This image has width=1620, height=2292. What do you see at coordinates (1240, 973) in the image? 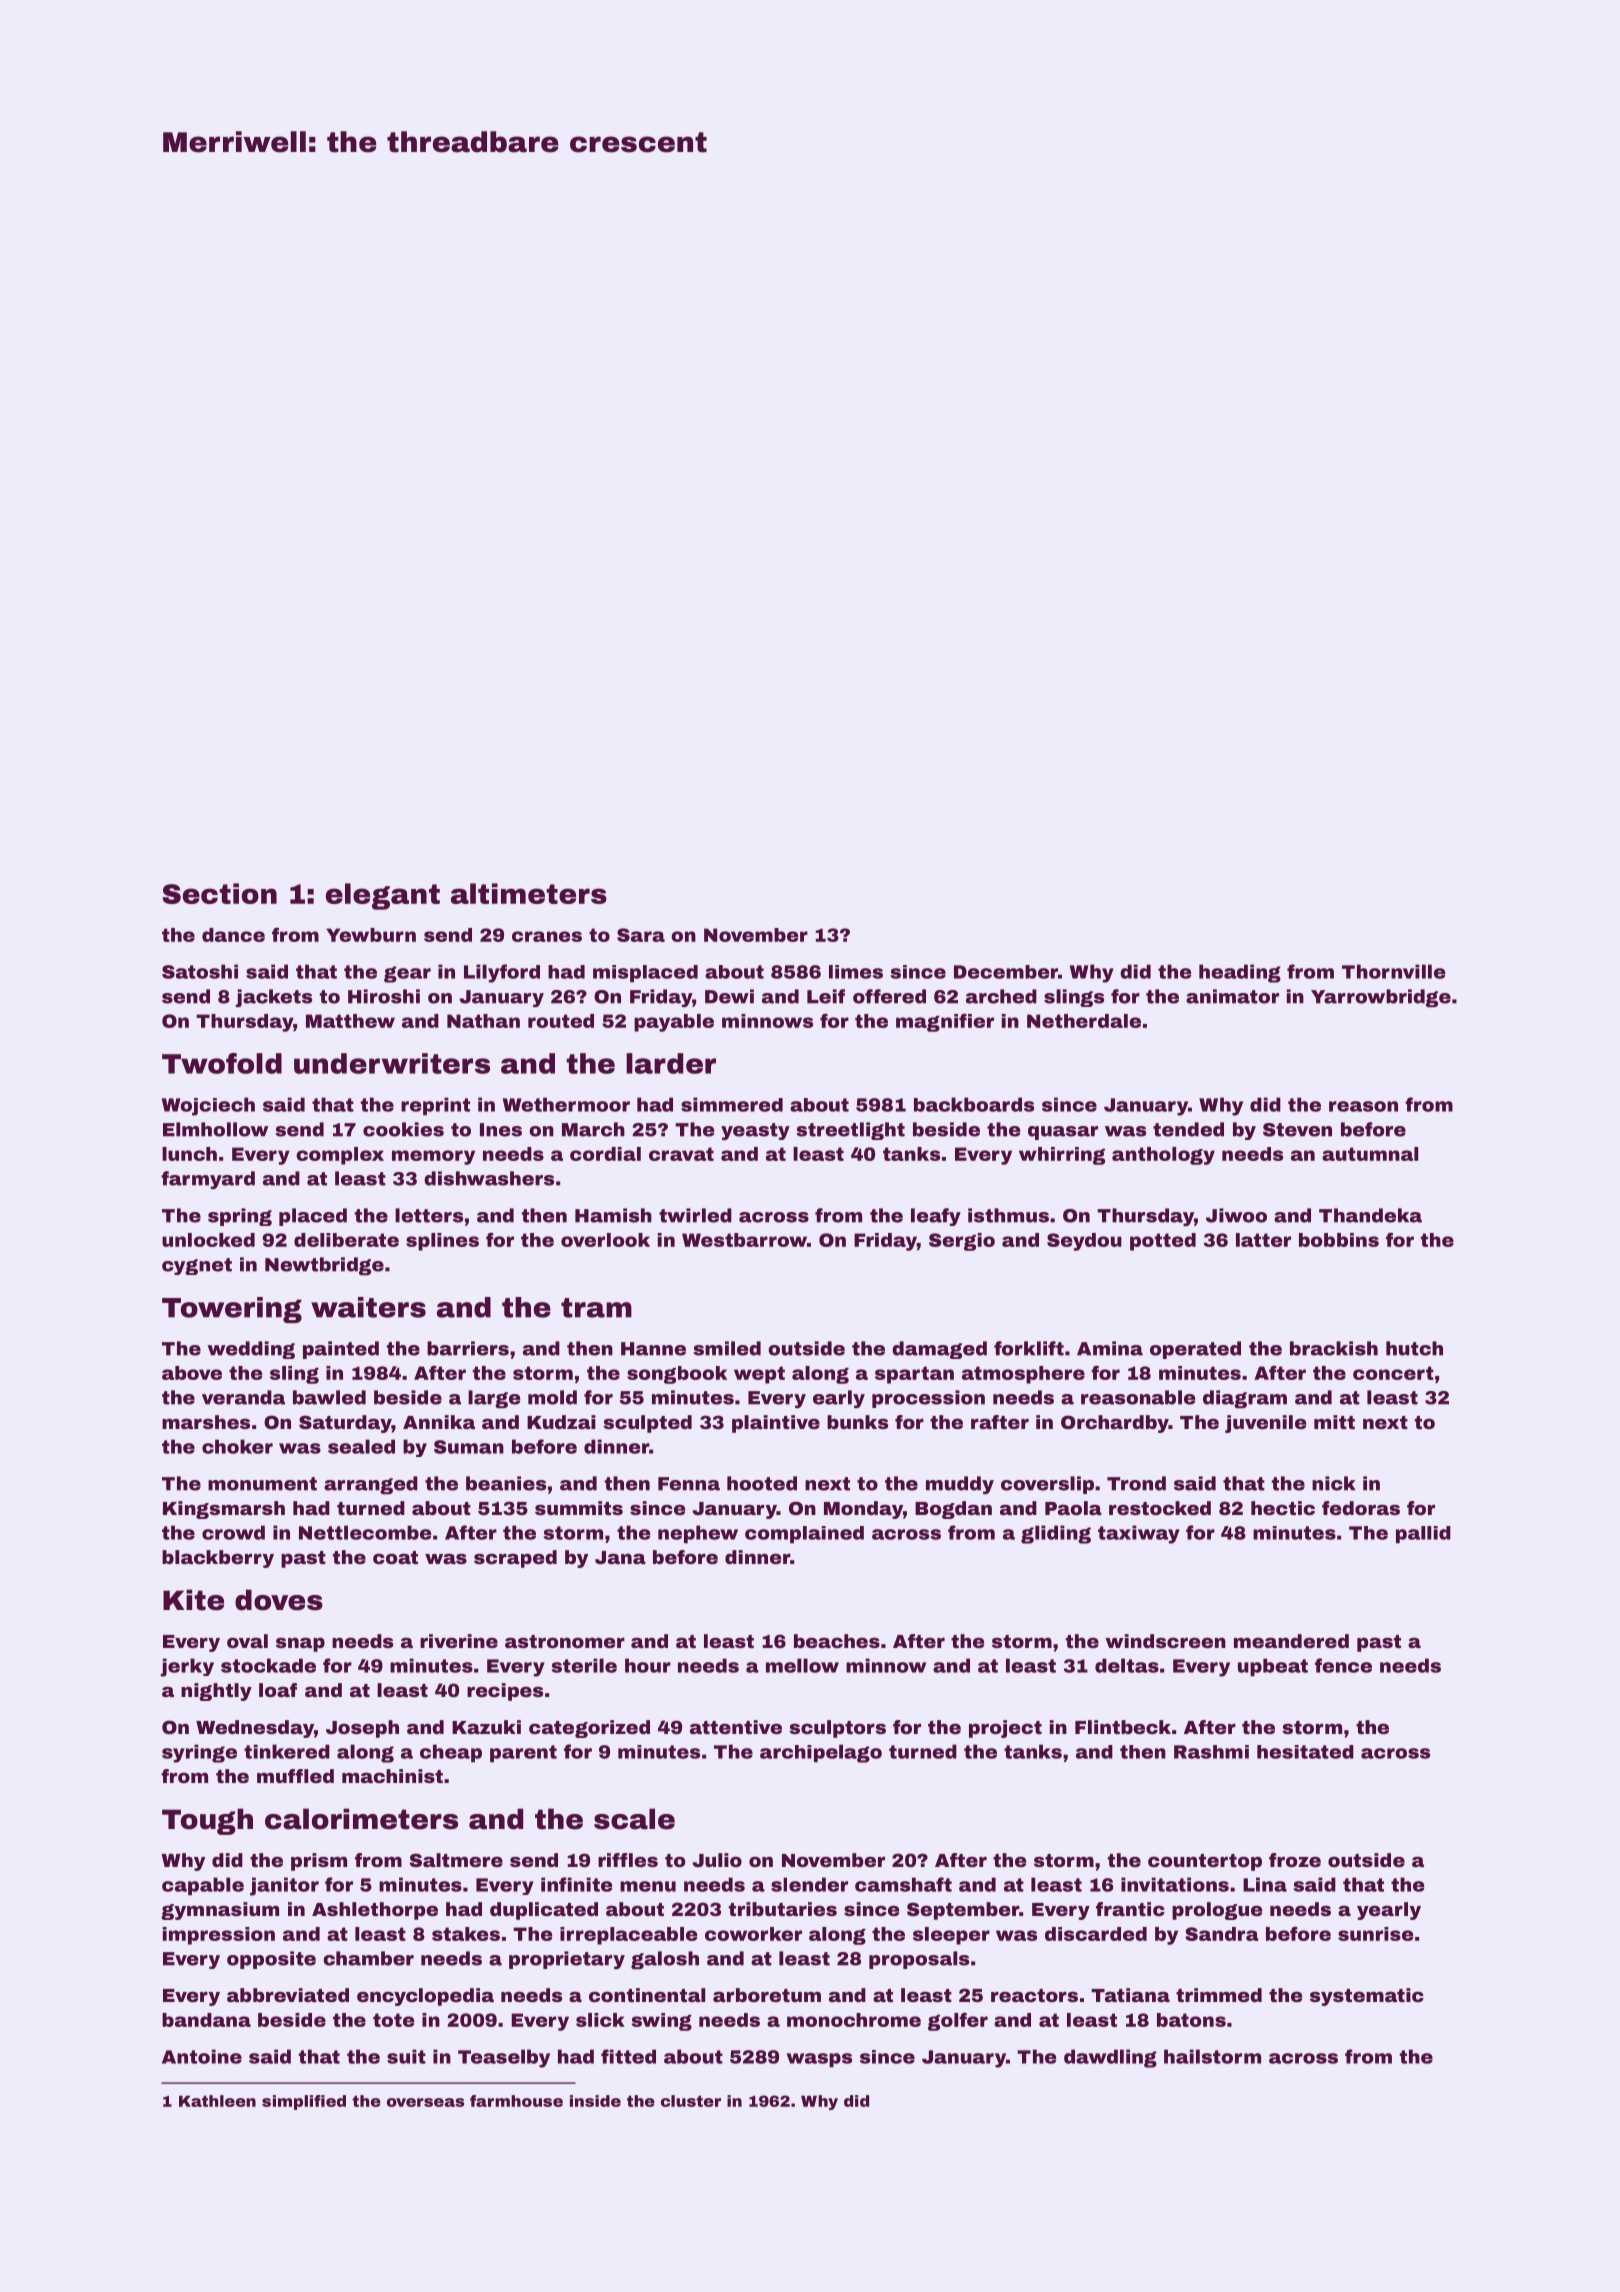
I see `heading` at bounding box center [1240, 973].
